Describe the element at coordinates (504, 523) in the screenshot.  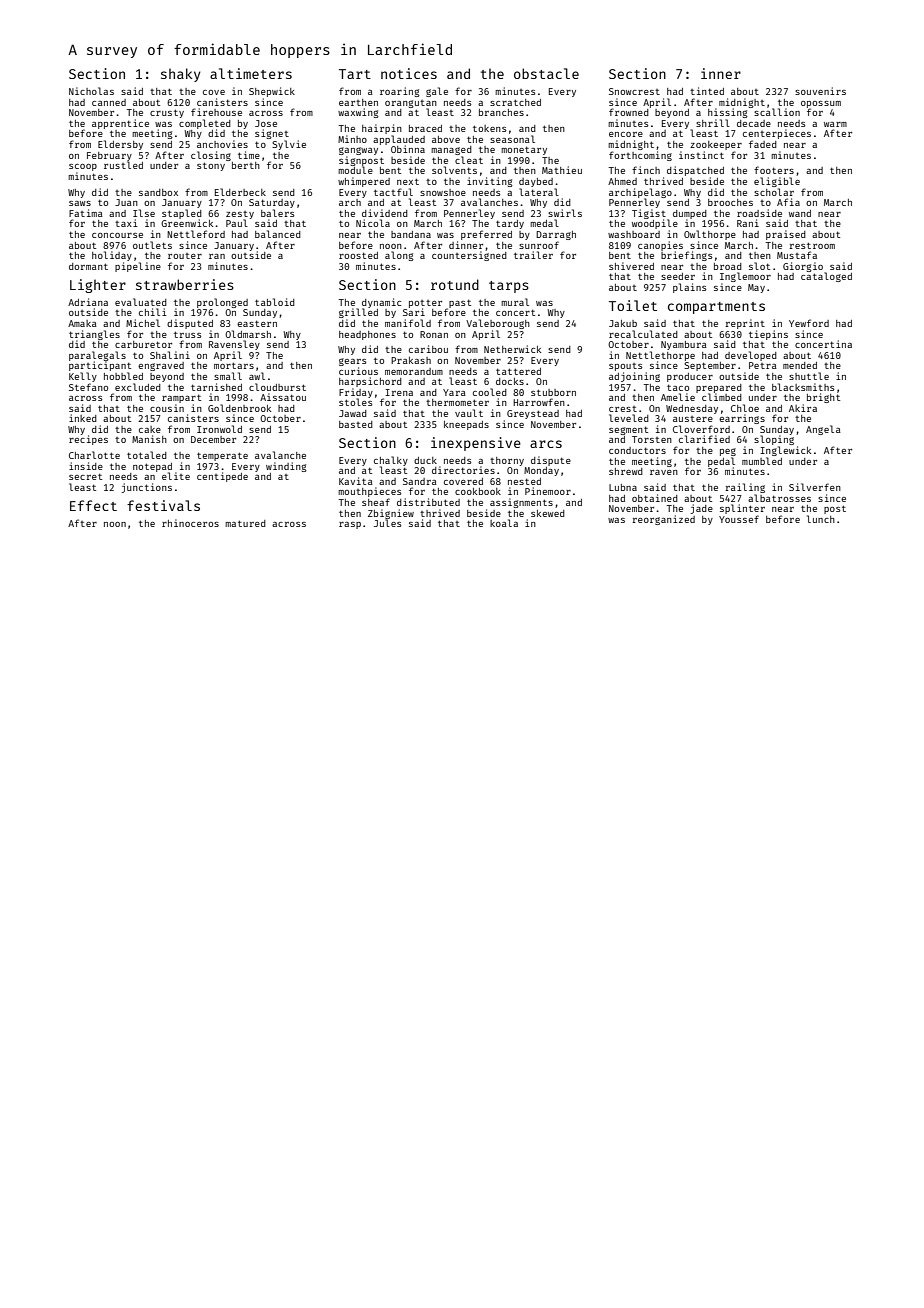
I see `koala` at that location.
